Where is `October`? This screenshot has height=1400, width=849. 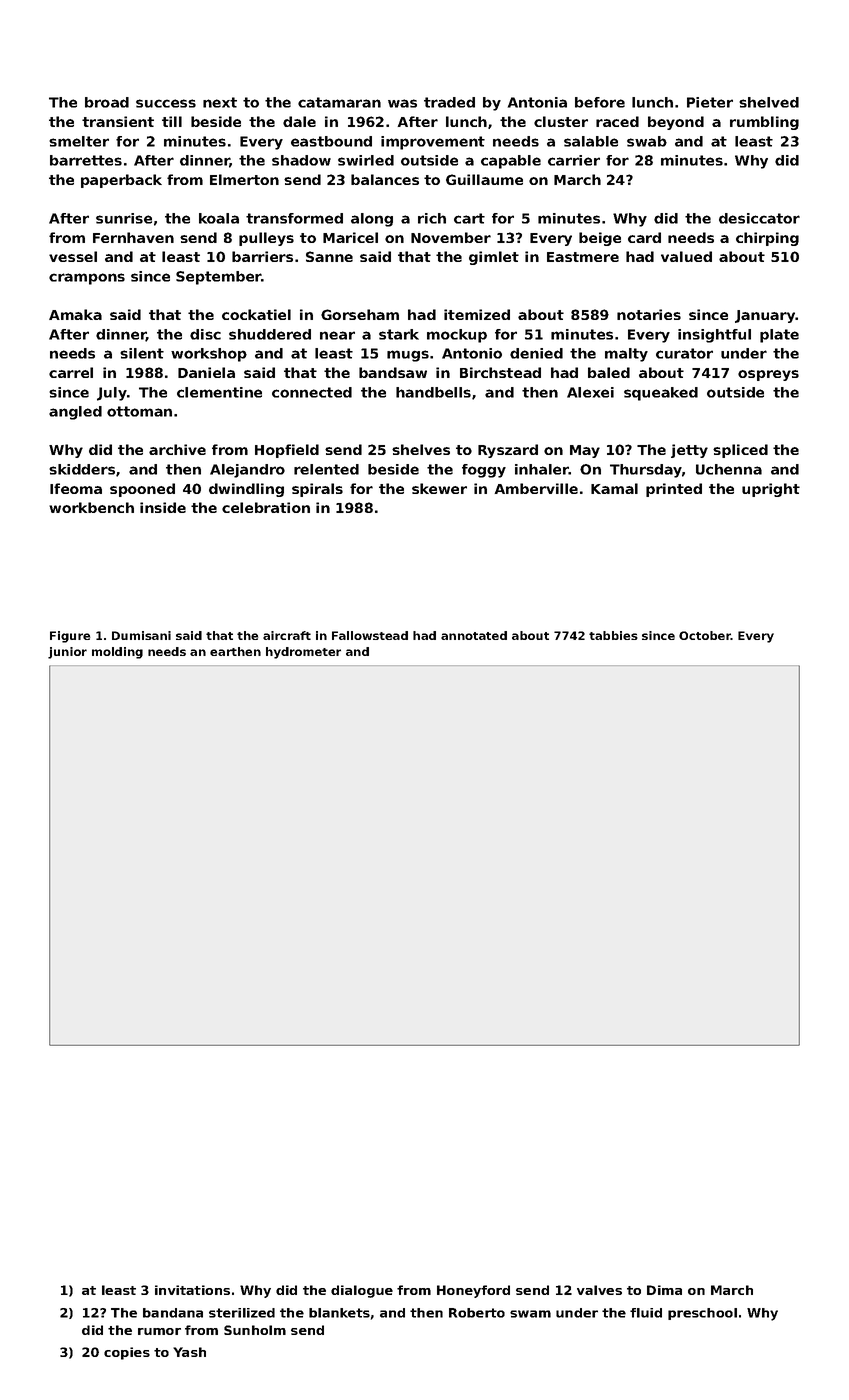
October is located at coordinates (705, 635).
